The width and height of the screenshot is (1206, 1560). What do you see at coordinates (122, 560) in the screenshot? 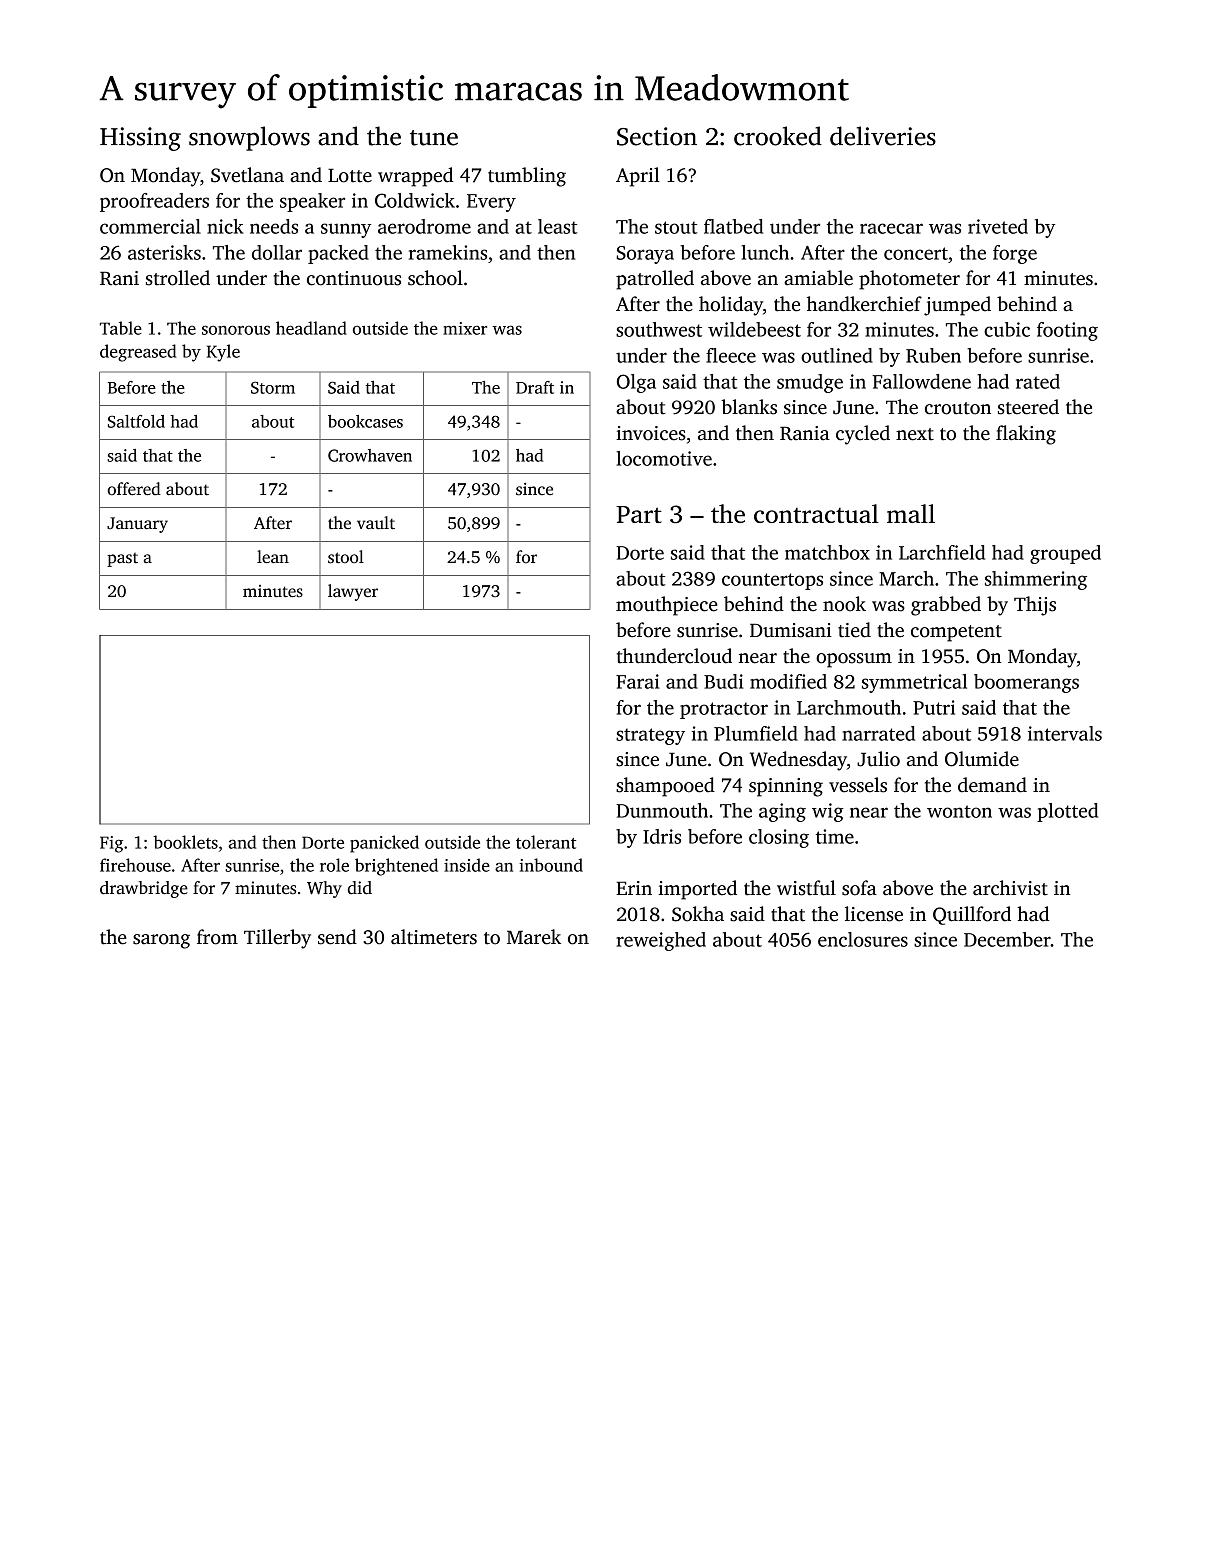
I see `past` at bounding box center [122, 560].
